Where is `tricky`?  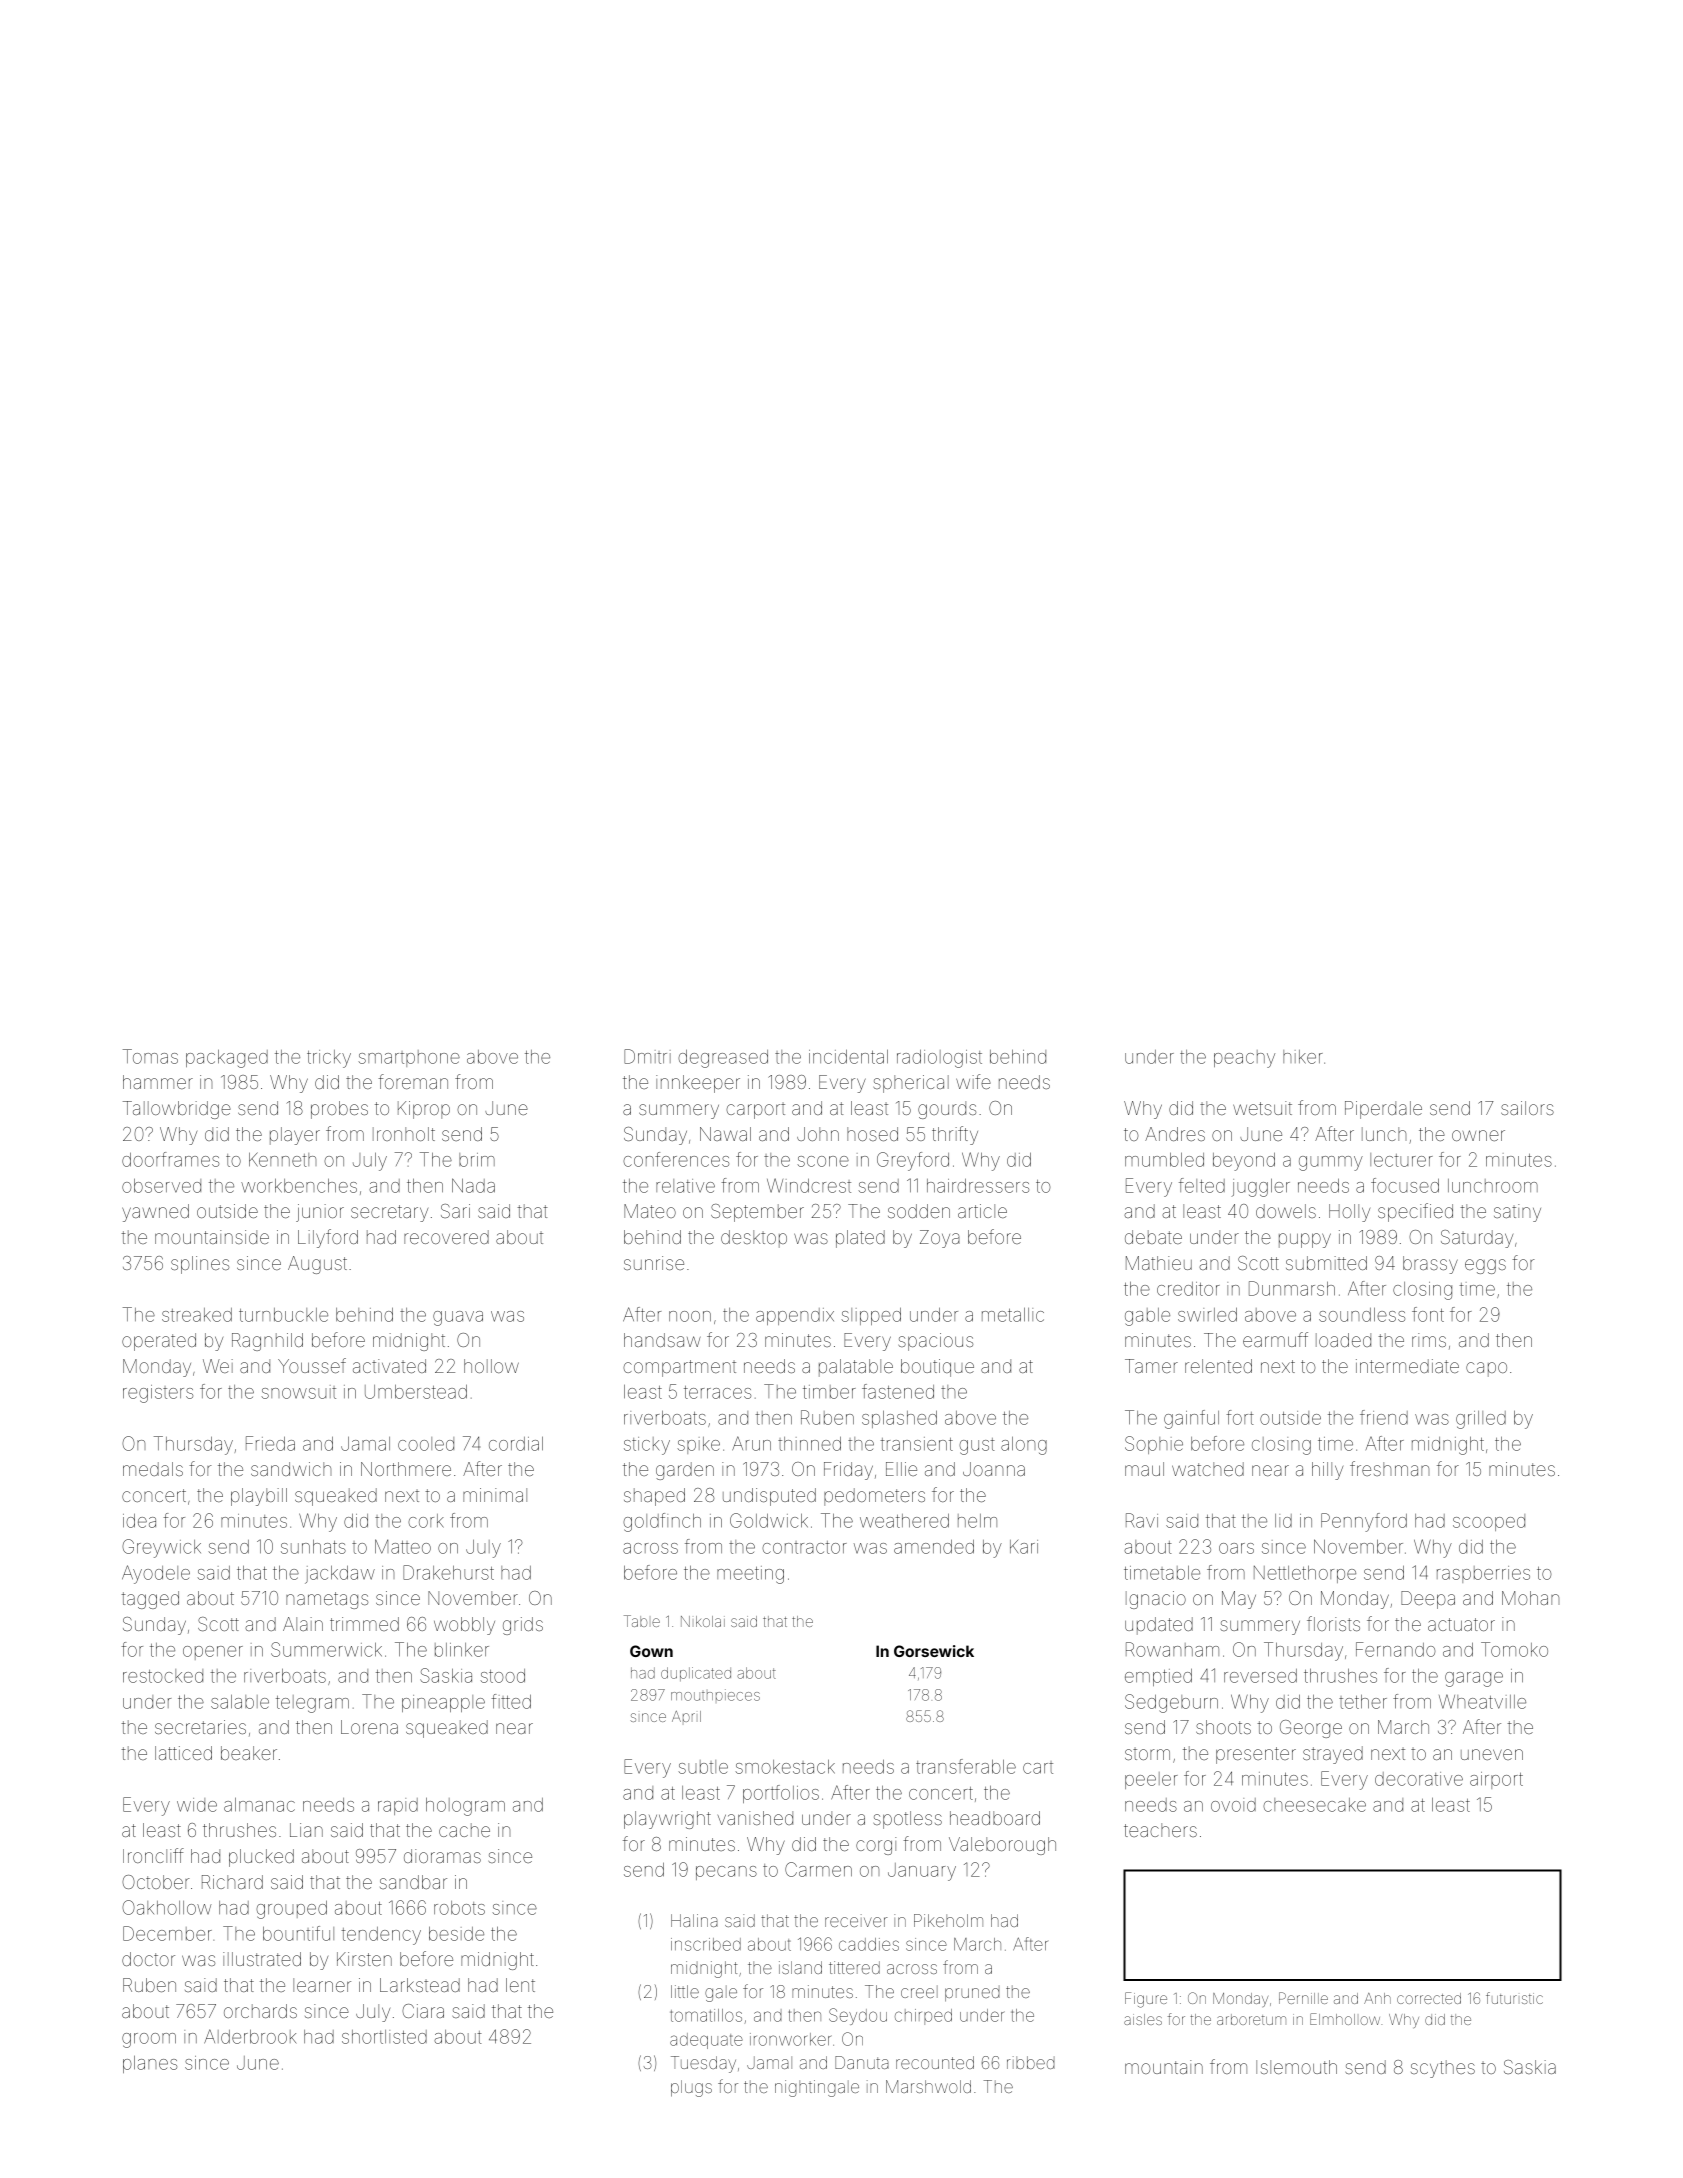 tricky is located at coordinates (329, 1059).
